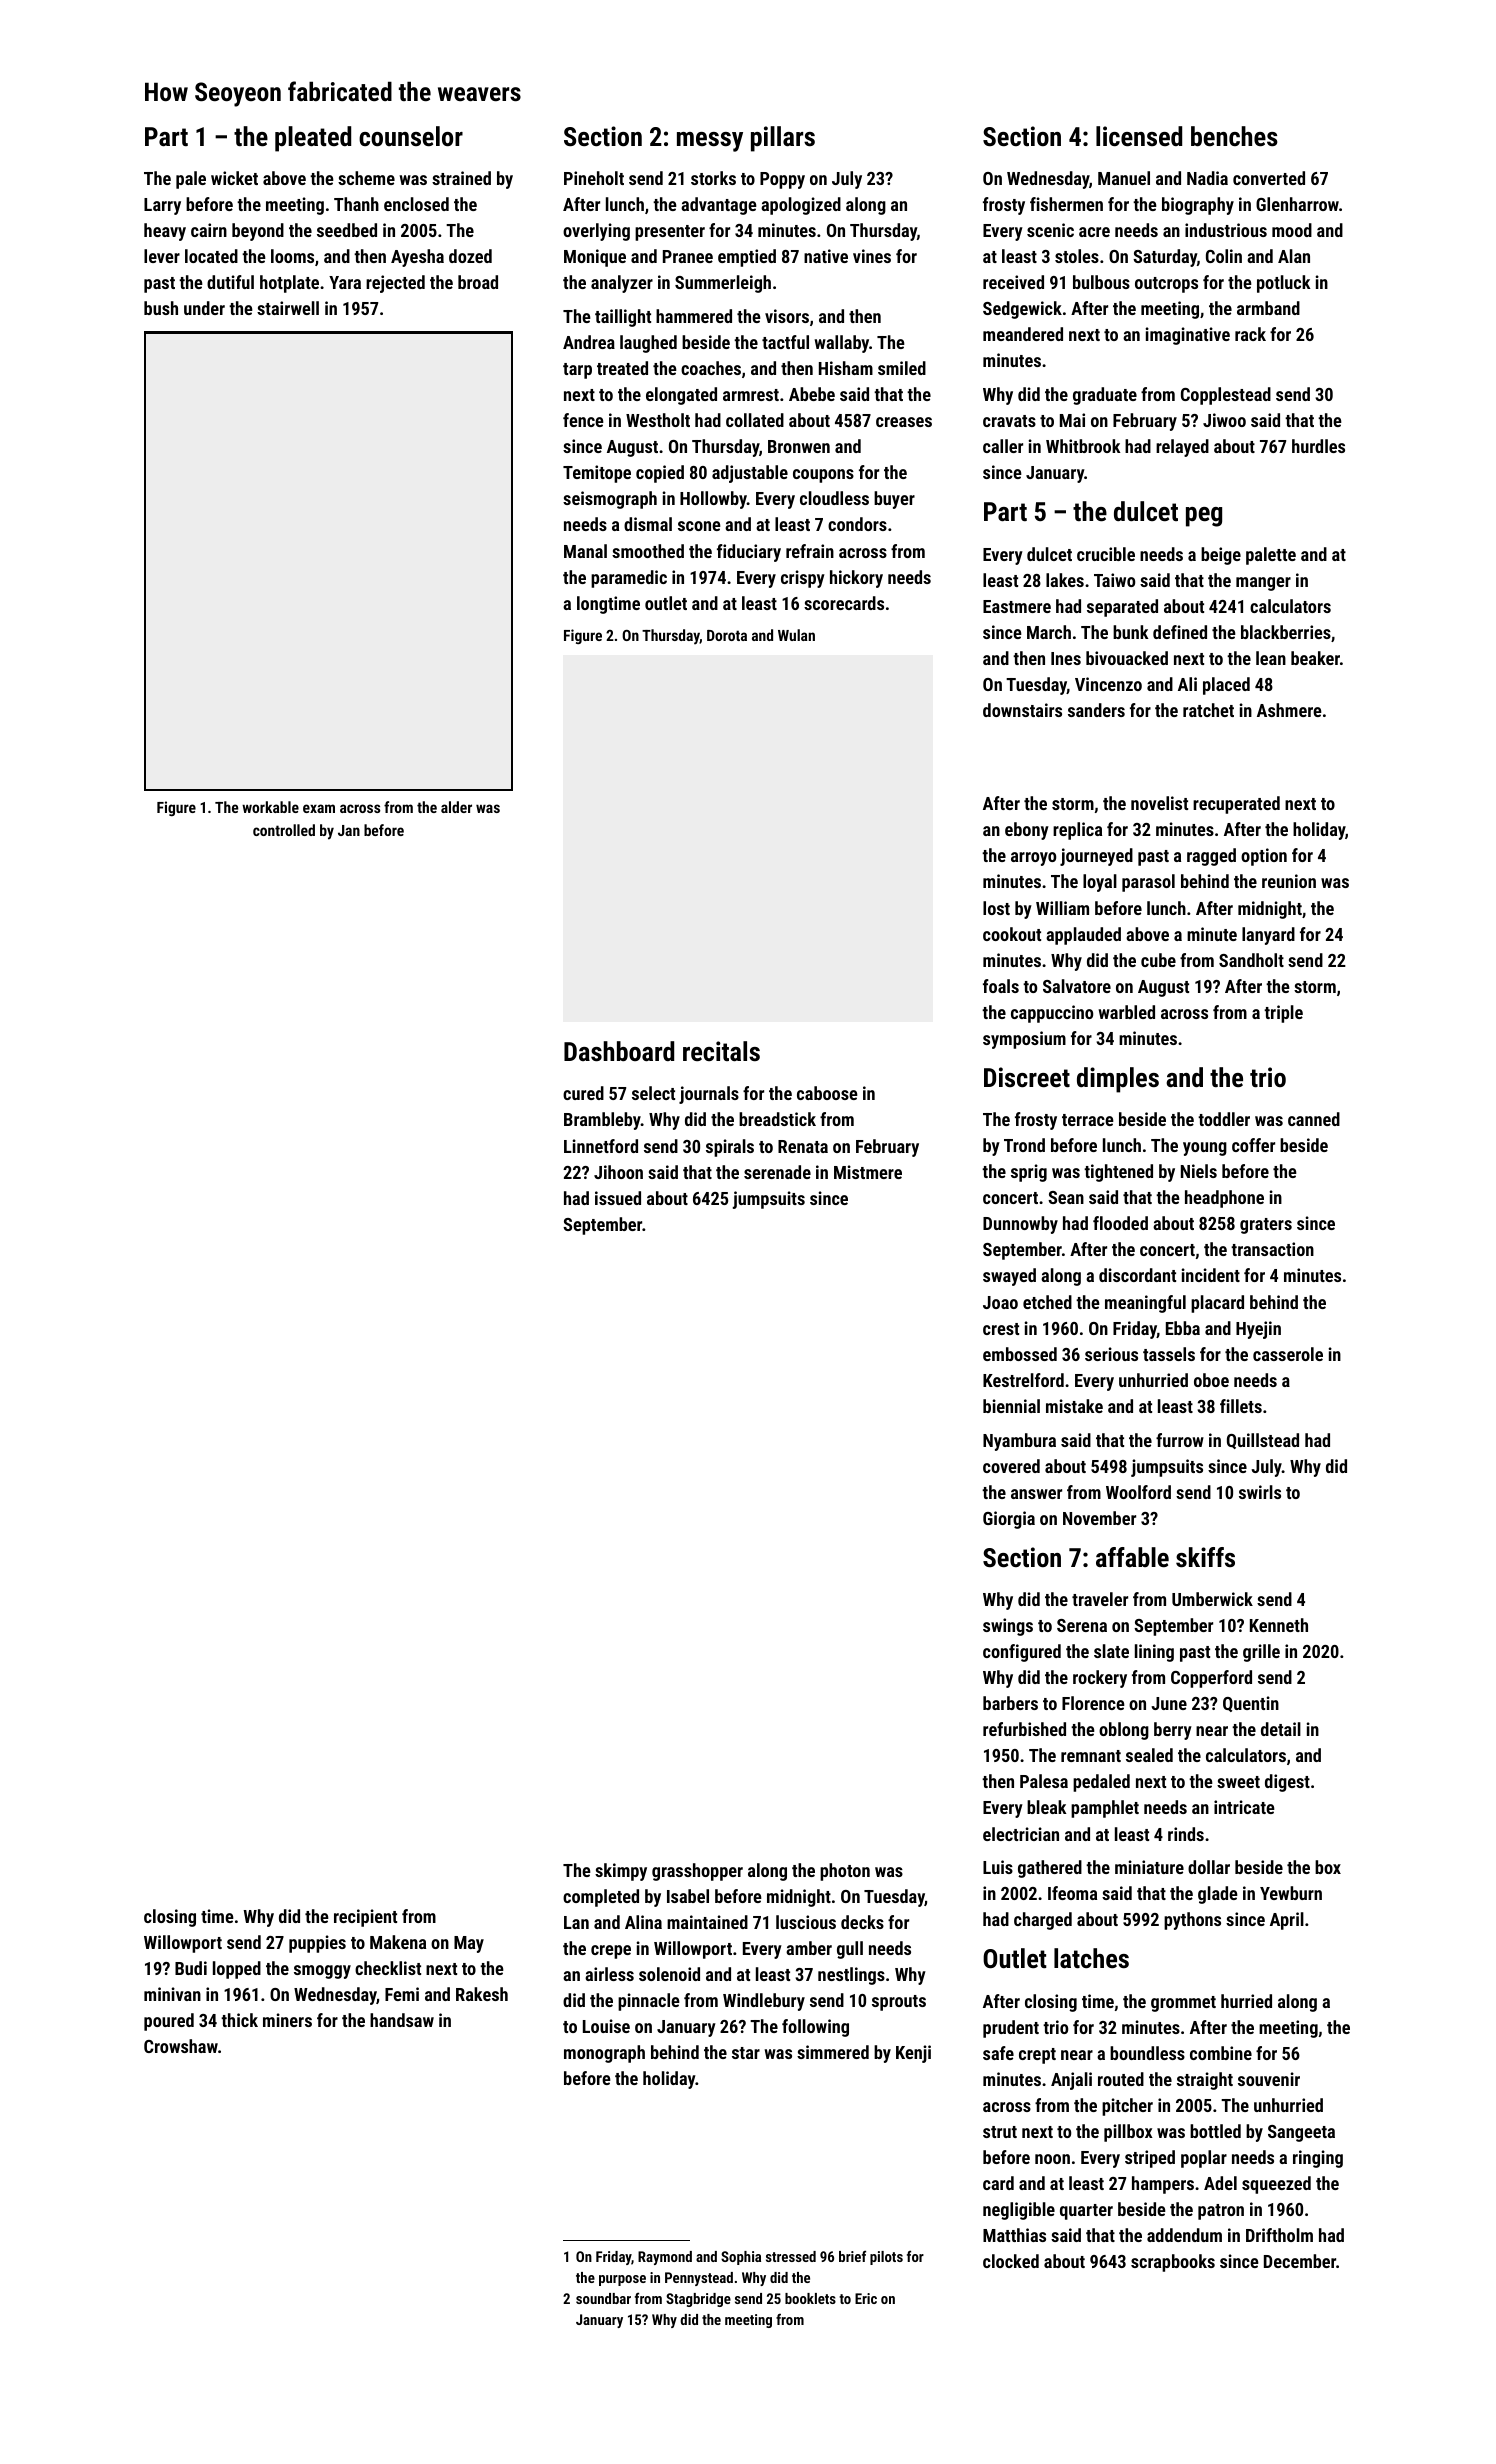  Describe the element at coordinates (270, 807) in the screenshot. I see `workable` at that location.
